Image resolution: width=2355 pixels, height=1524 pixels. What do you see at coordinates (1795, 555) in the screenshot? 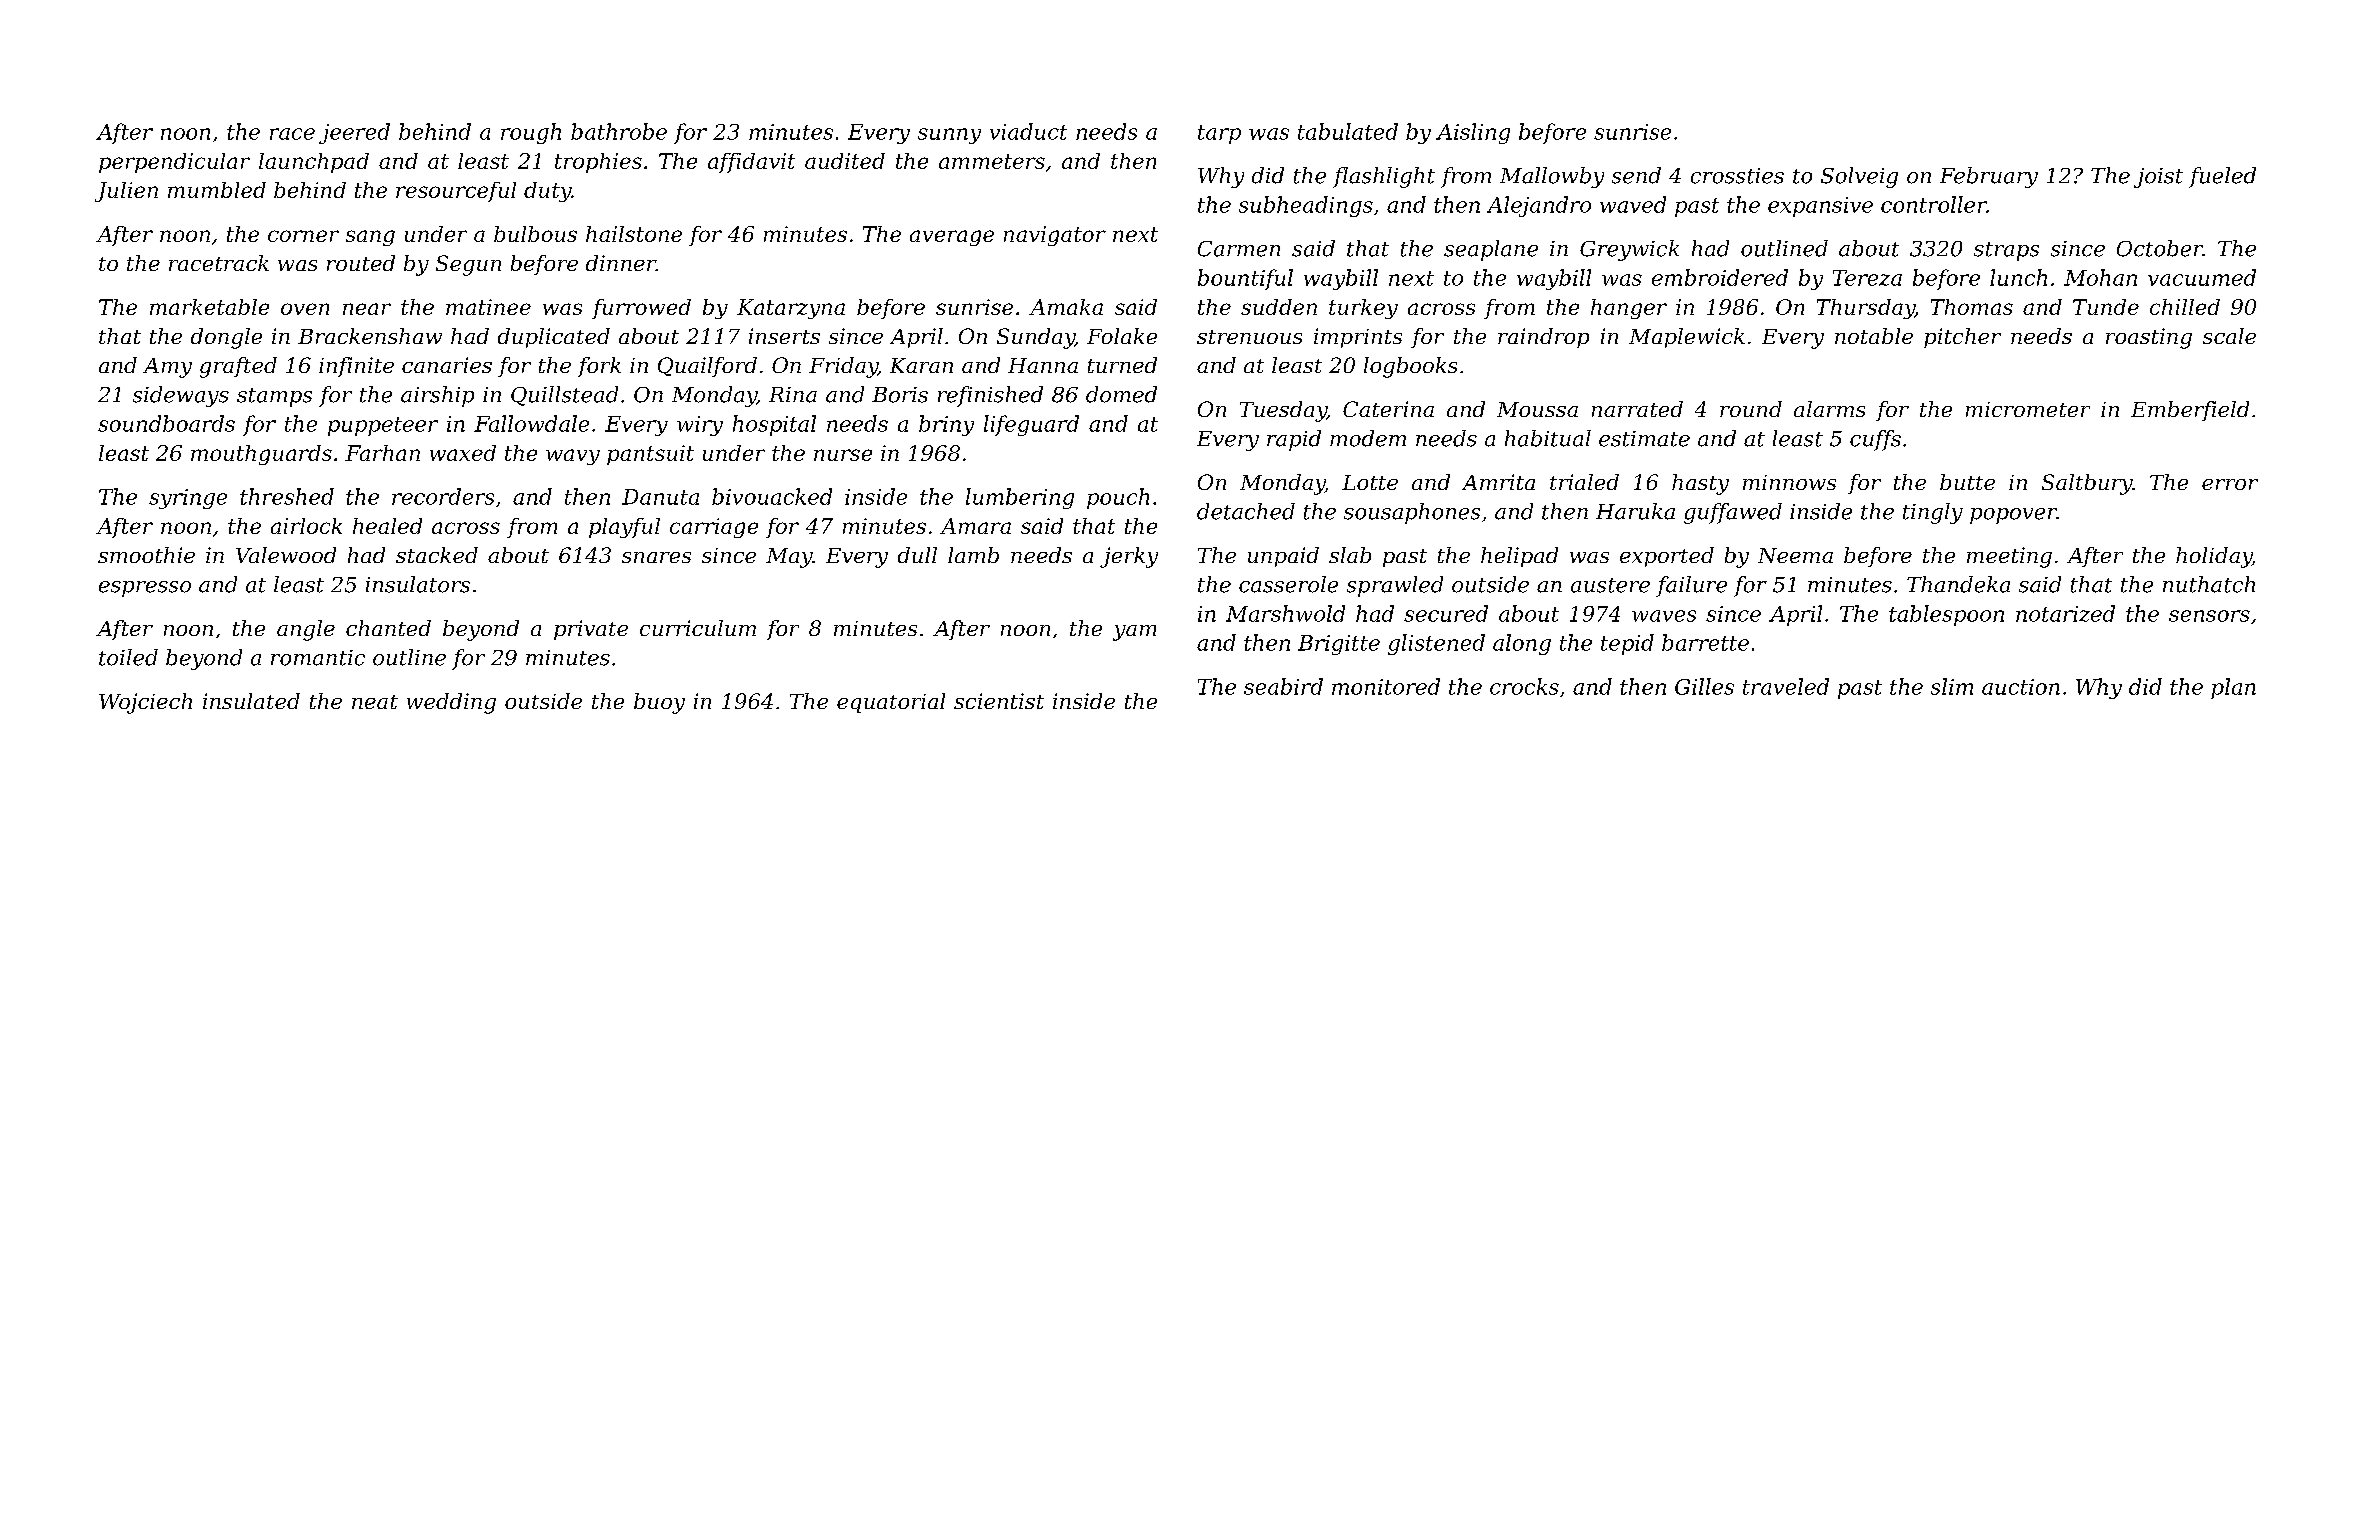
I see `Neema` at bounding box center [1795, 555].
